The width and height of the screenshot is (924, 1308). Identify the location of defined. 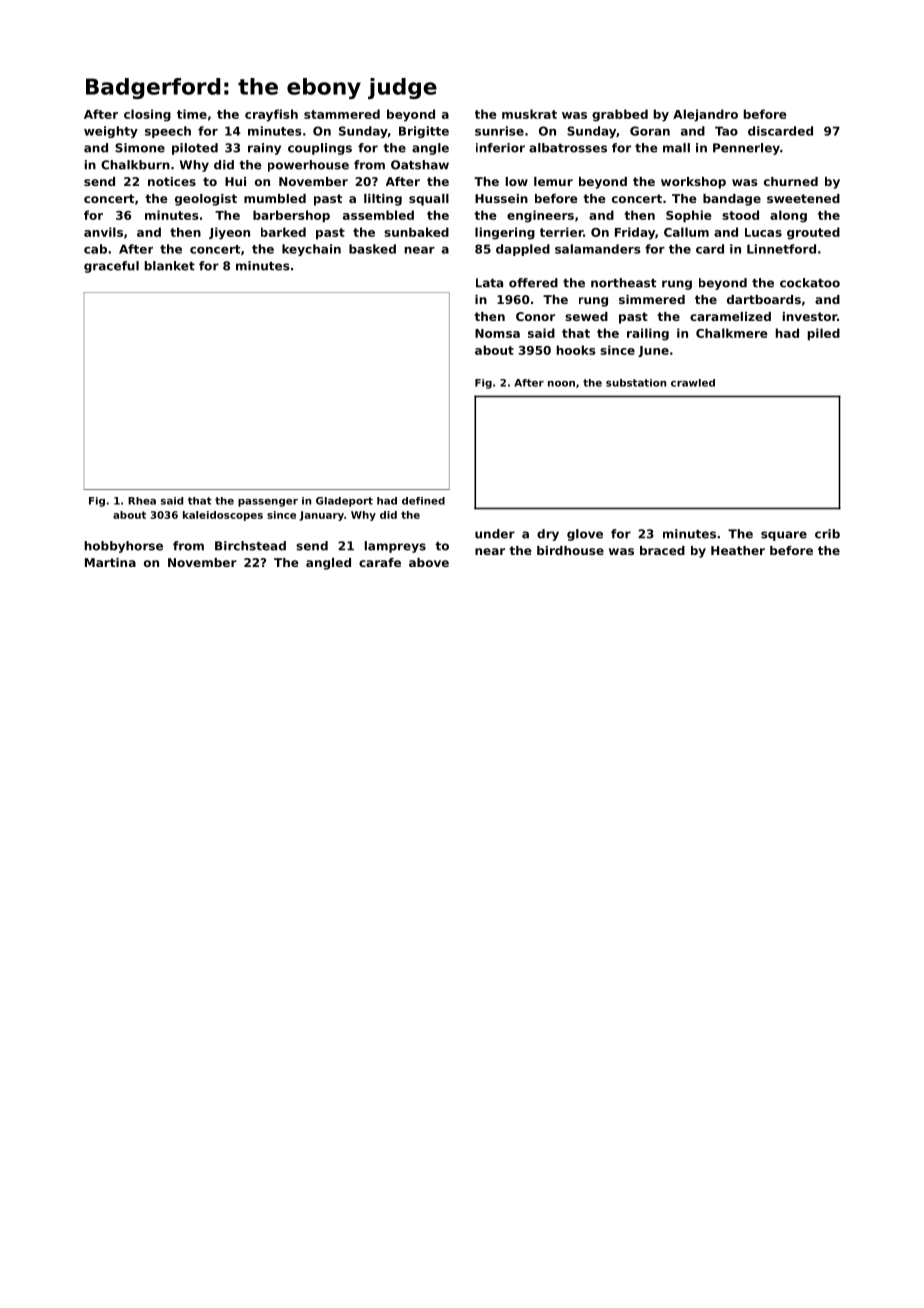
(423, 501).
